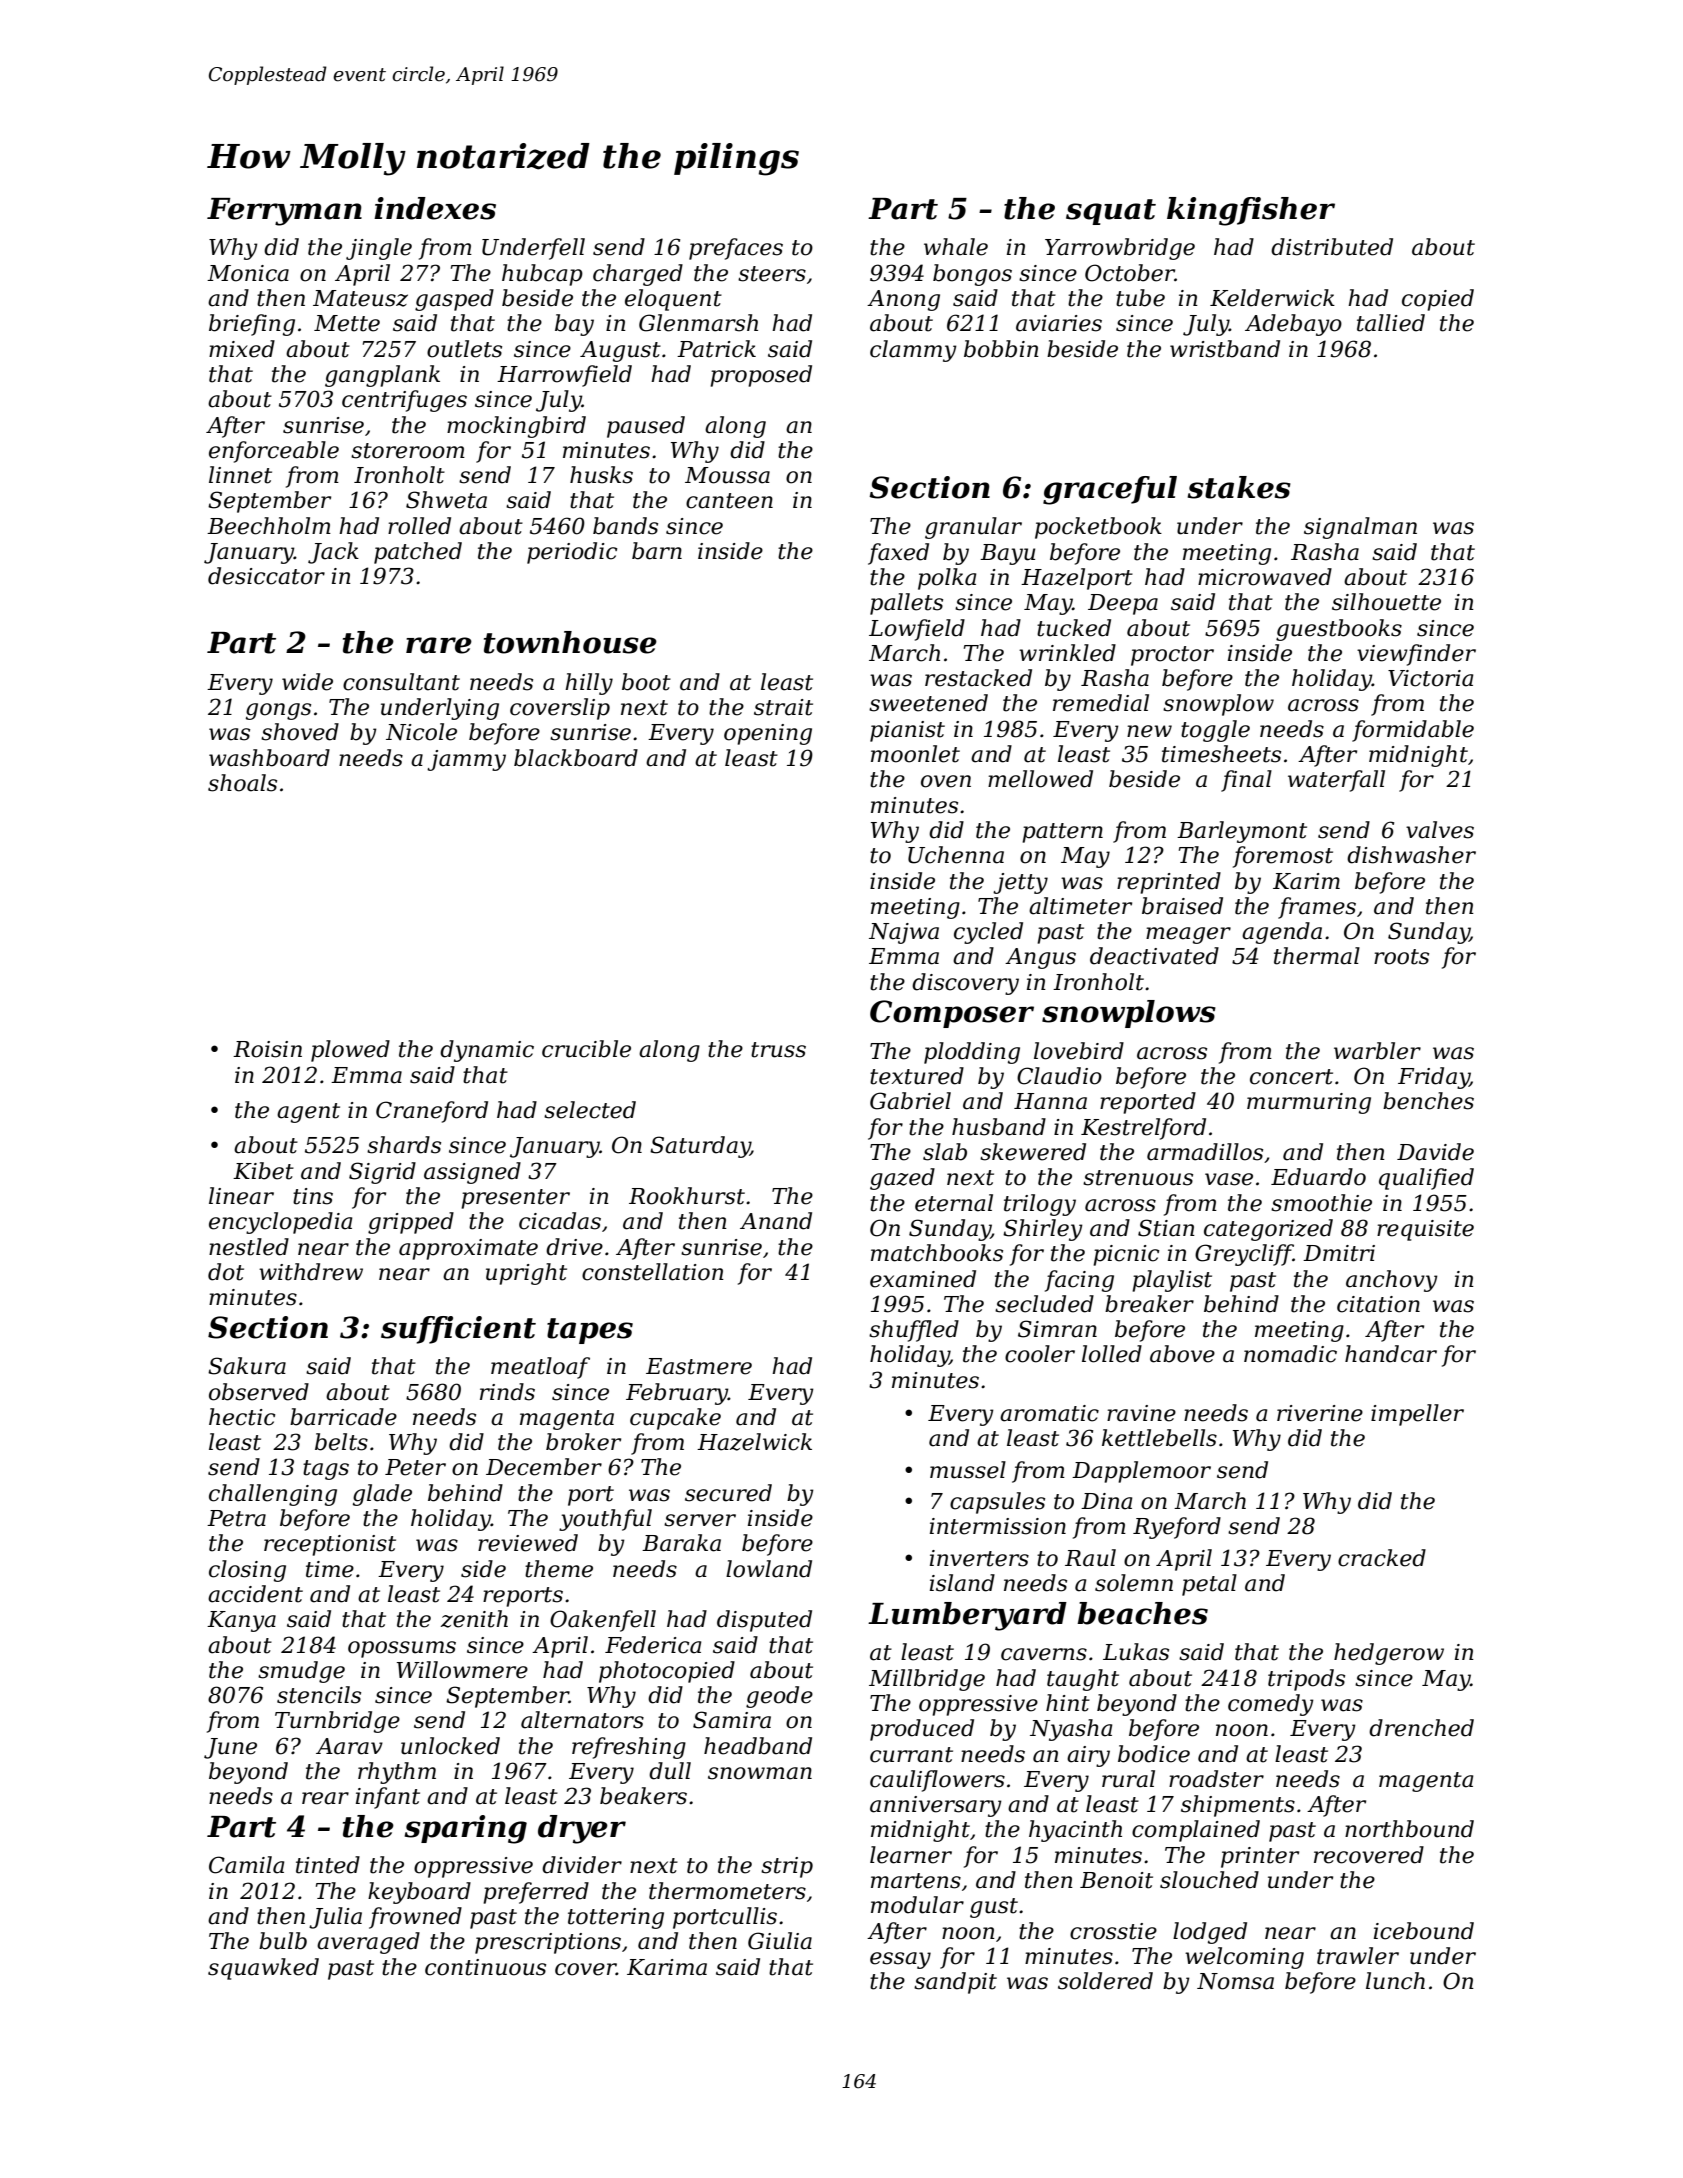 The height and width of the screenshot is (2178, 1683). What do you see at coordinates (263, 1171) in the screenshot?
I see `Kibet` at bounding box center [263, 1171].
